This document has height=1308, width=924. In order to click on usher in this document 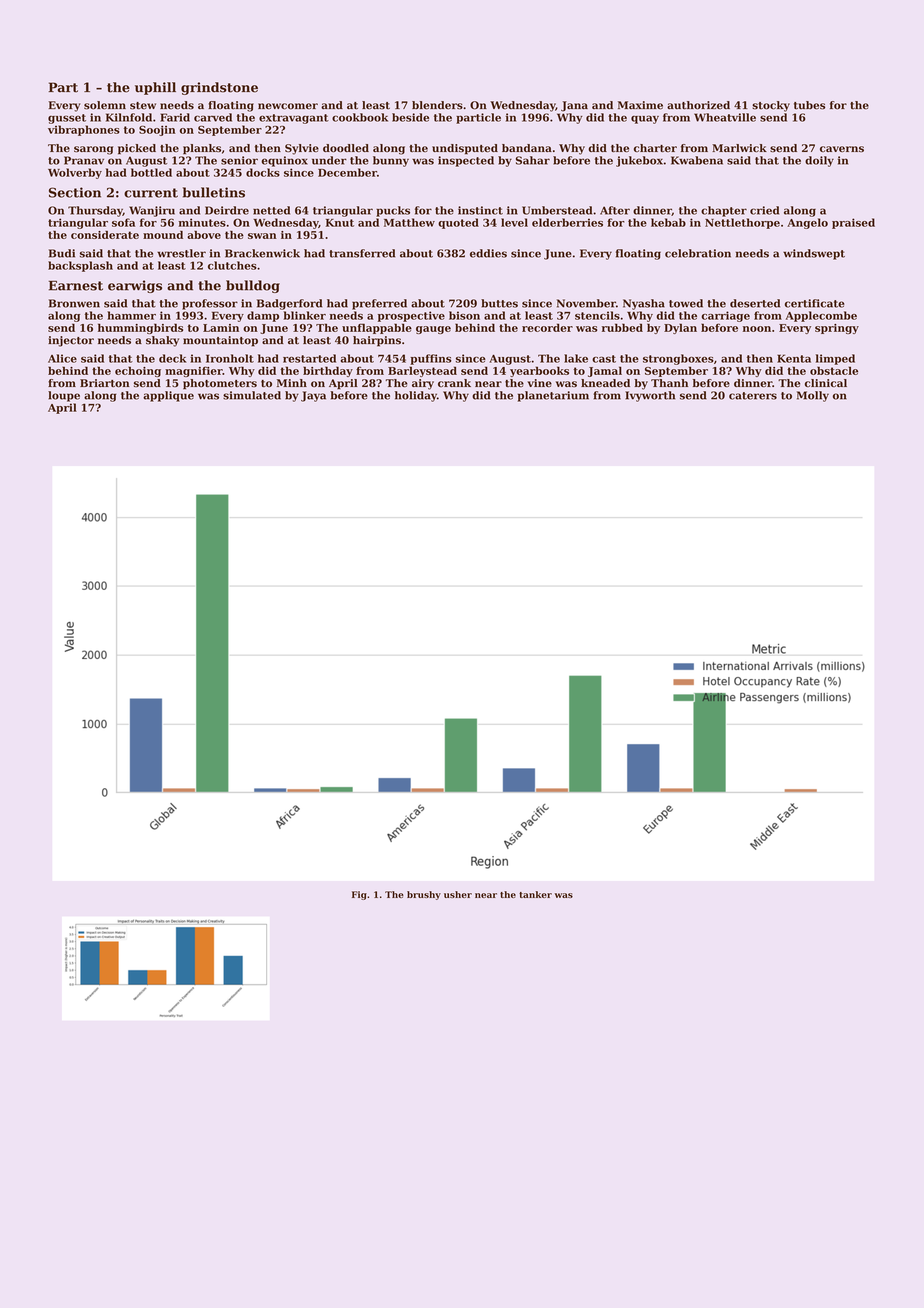, I will do `click(458, 894)`.
